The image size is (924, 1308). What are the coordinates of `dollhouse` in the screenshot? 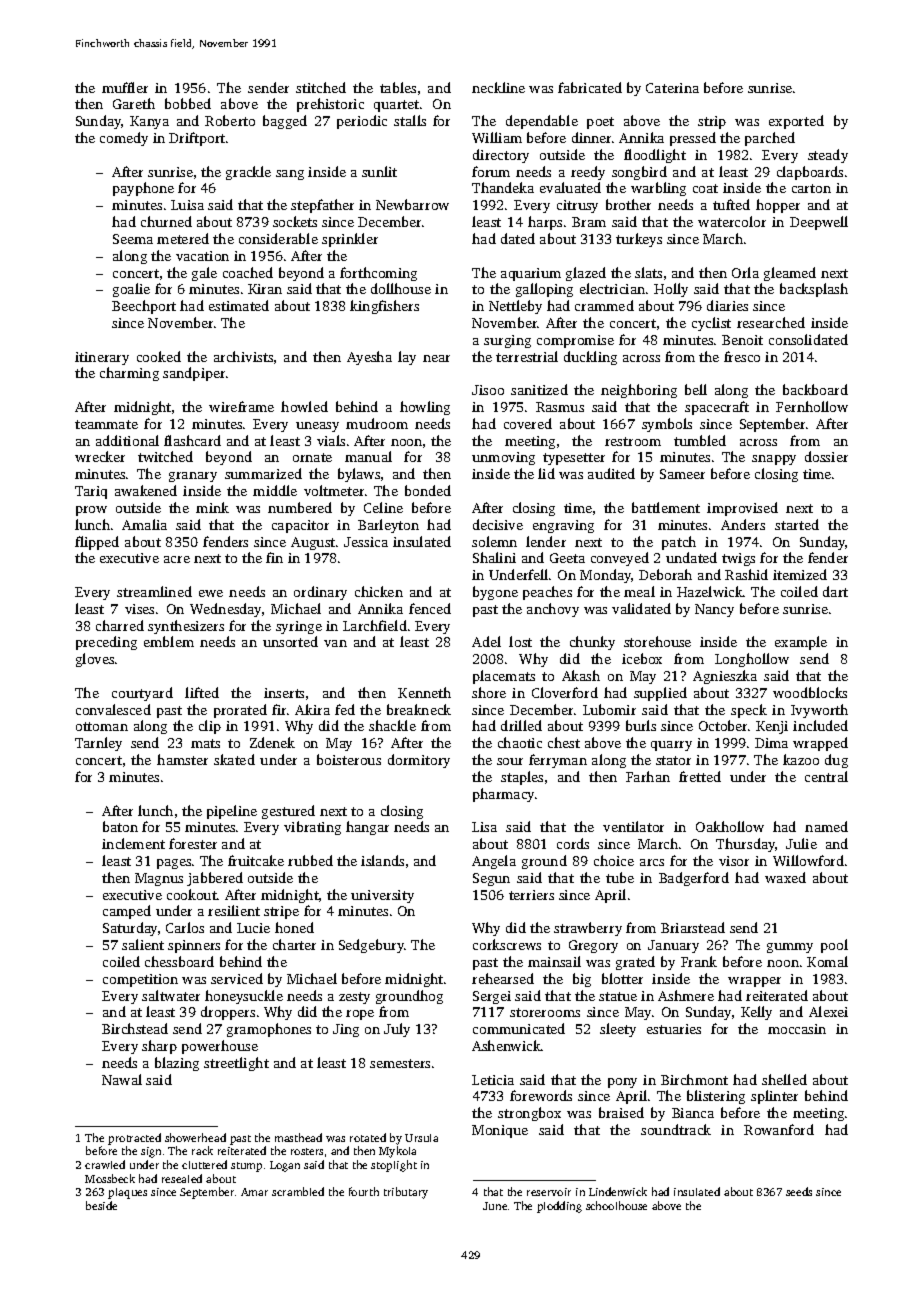 It's located at (401, 288).
